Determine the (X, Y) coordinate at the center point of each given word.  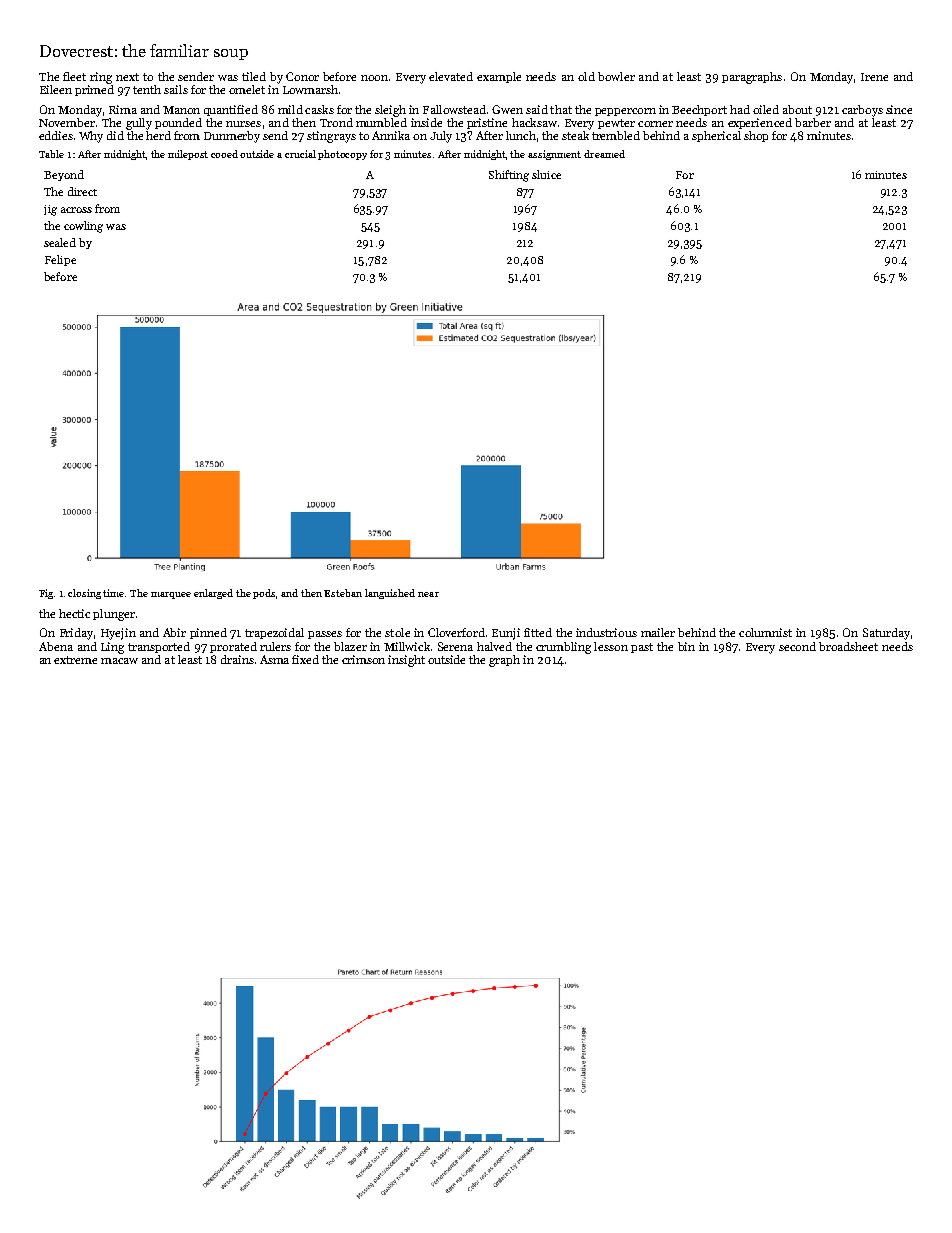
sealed (60, 242)
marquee (171, 595)
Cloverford (456, 632)
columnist (765, 632)
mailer (658, 632)
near (428, 594)
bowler (616, 76)
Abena (56, 646)
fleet (74, 76)
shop (756, 136)
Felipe (60, 260)
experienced (760, 123)
